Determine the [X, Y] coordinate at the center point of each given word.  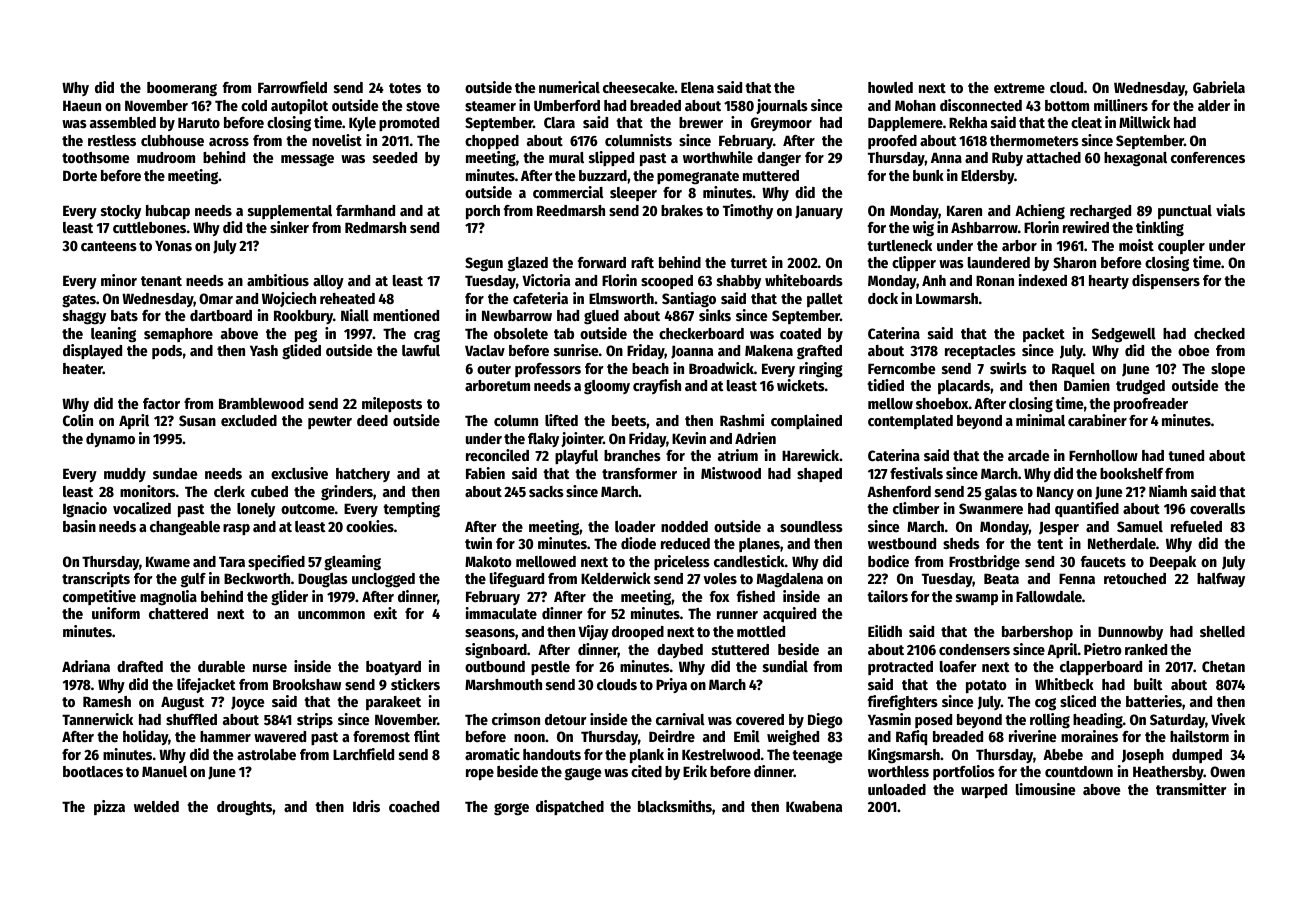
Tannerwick [97, 719]
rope [480, 774]
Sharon [1074, 262]
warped [984, 791]
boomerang [182, 89]
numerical [569, 87]
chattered [178, 613]
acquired [789, 614]
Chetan [1223, 666]
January [819, 212]
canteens [109, 246]
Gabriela [1219, 87]
